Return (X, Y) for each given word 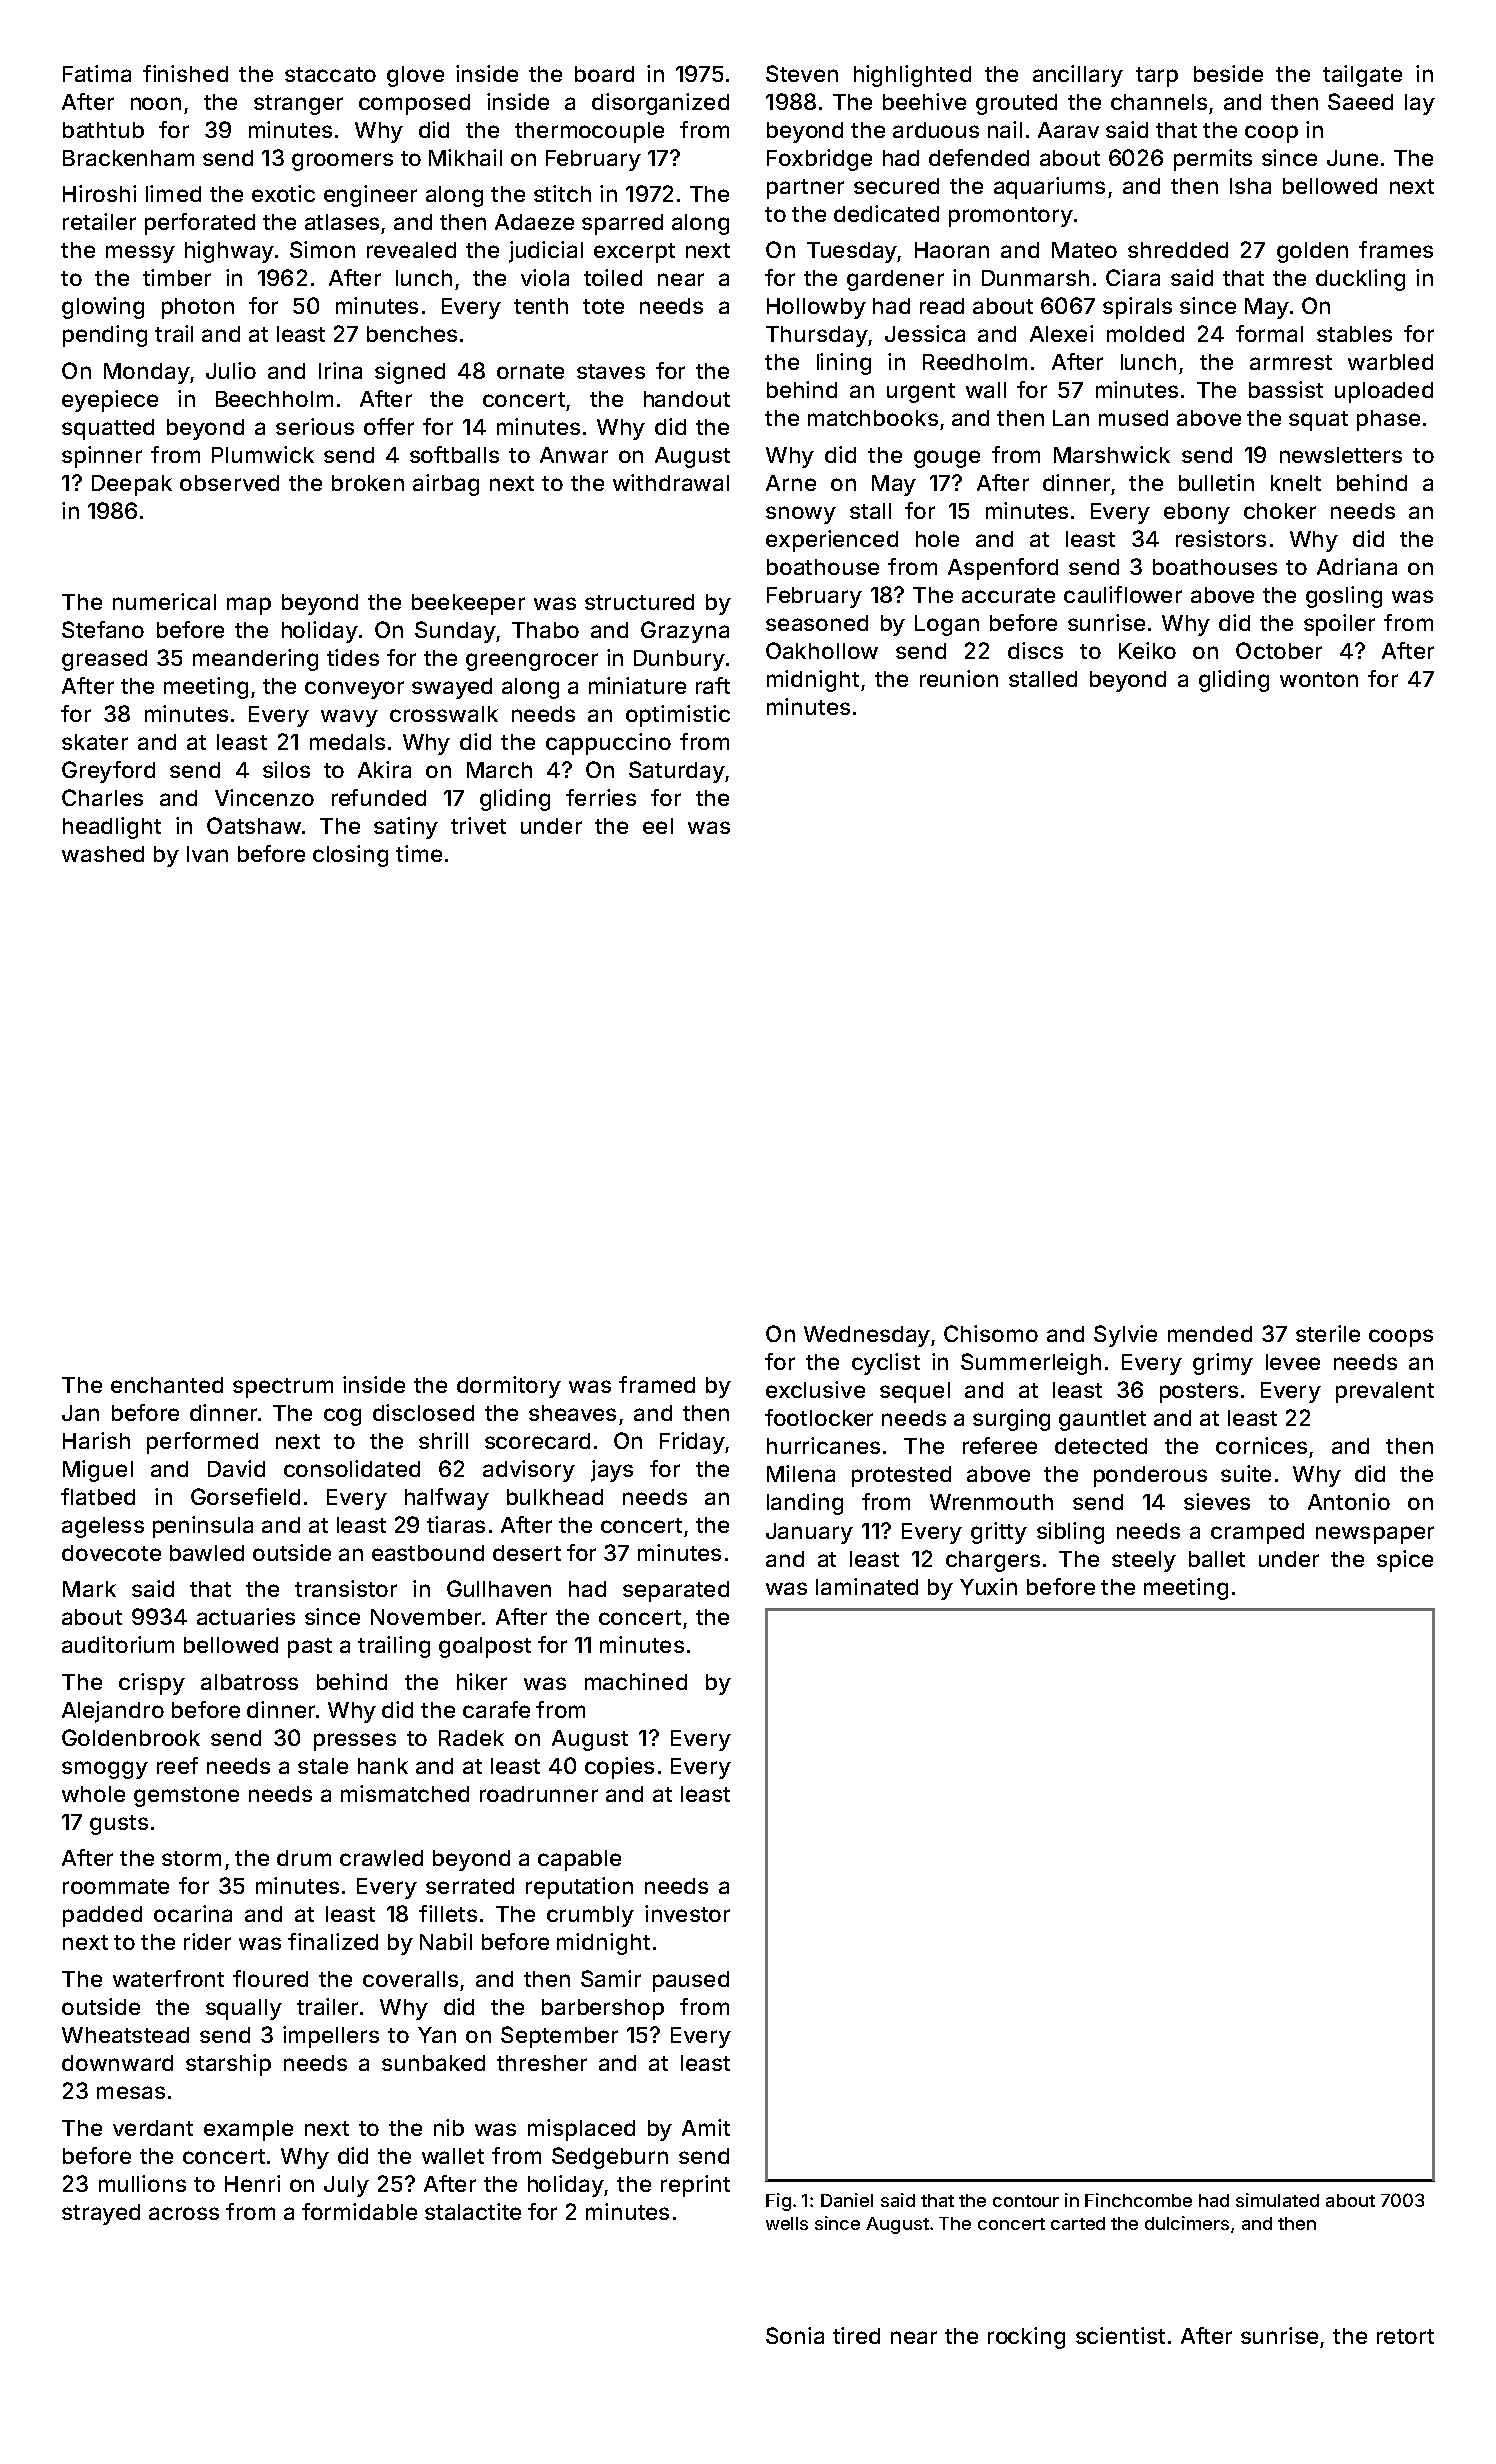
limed (173, 193)
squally (244, 2009)
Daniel (847, 2200)
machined (636, 1681)
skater (95, 742)
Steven (802, 73)
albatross (249, 1682)
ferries (601, 797)
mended (1210, 1334)
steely (1144, 1561)
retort (1405, 2336)
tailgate (1362, 76)
